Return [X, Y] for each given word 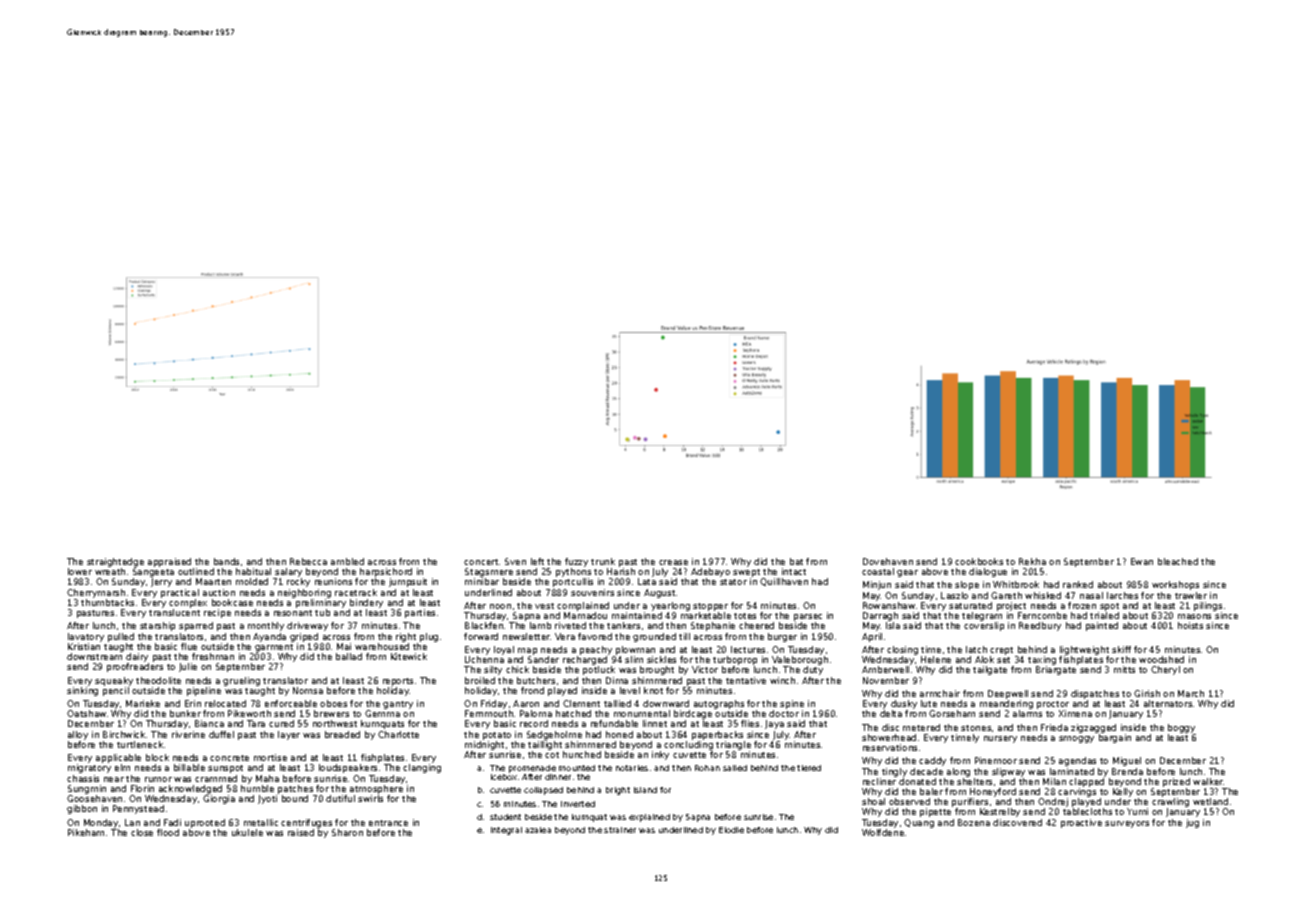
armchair [940, 693]
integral [506, 831]
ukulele [247, 832]
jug [1192, 823]
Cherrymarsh [96, 593]
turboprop [735, 660]
